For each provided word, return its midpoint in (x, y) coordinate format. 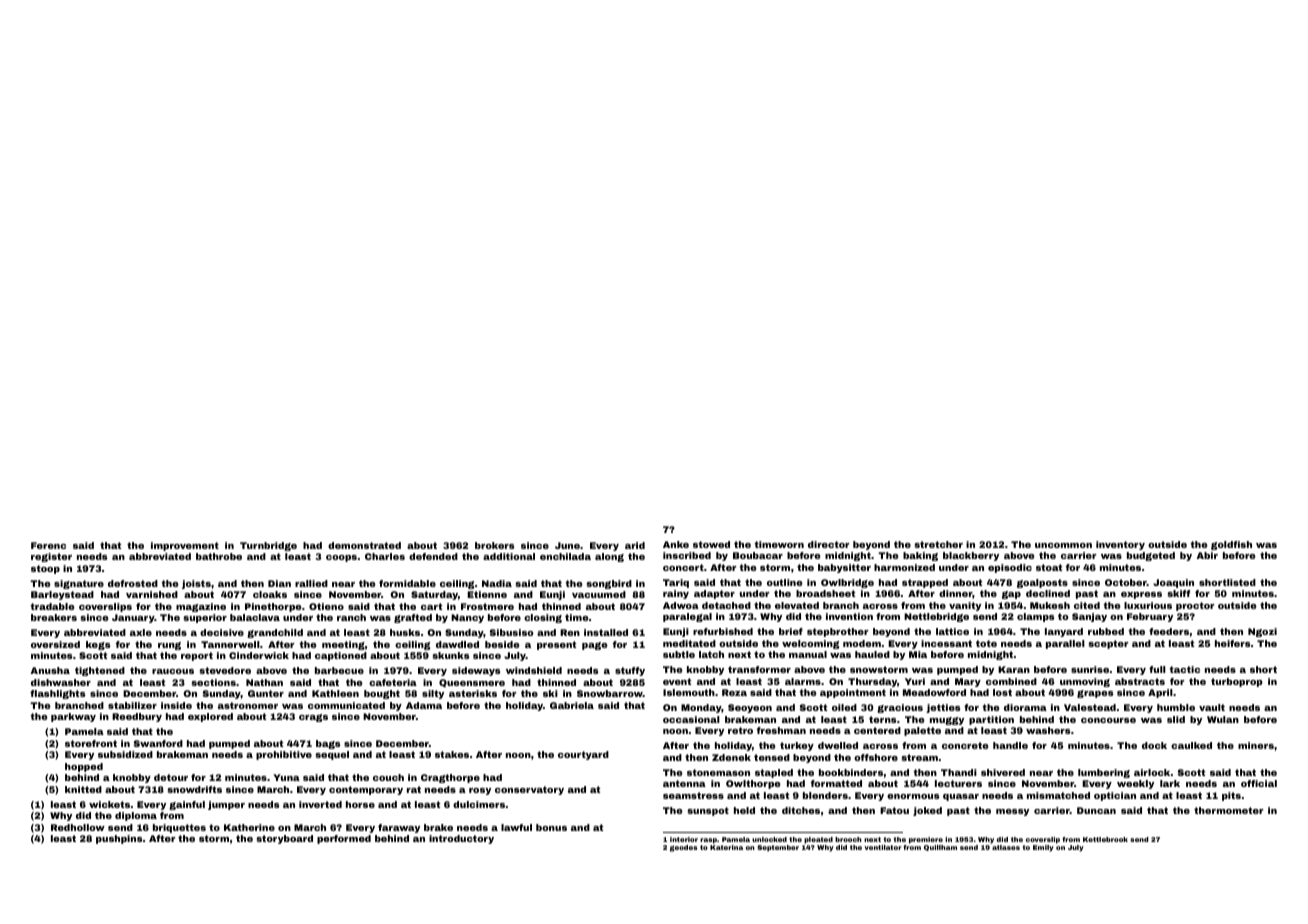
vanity (965, 606)
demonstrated (364, 545)
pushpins (119, 839)
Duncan (1096, 810)
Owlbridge (847, 583)
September (778, 848)
